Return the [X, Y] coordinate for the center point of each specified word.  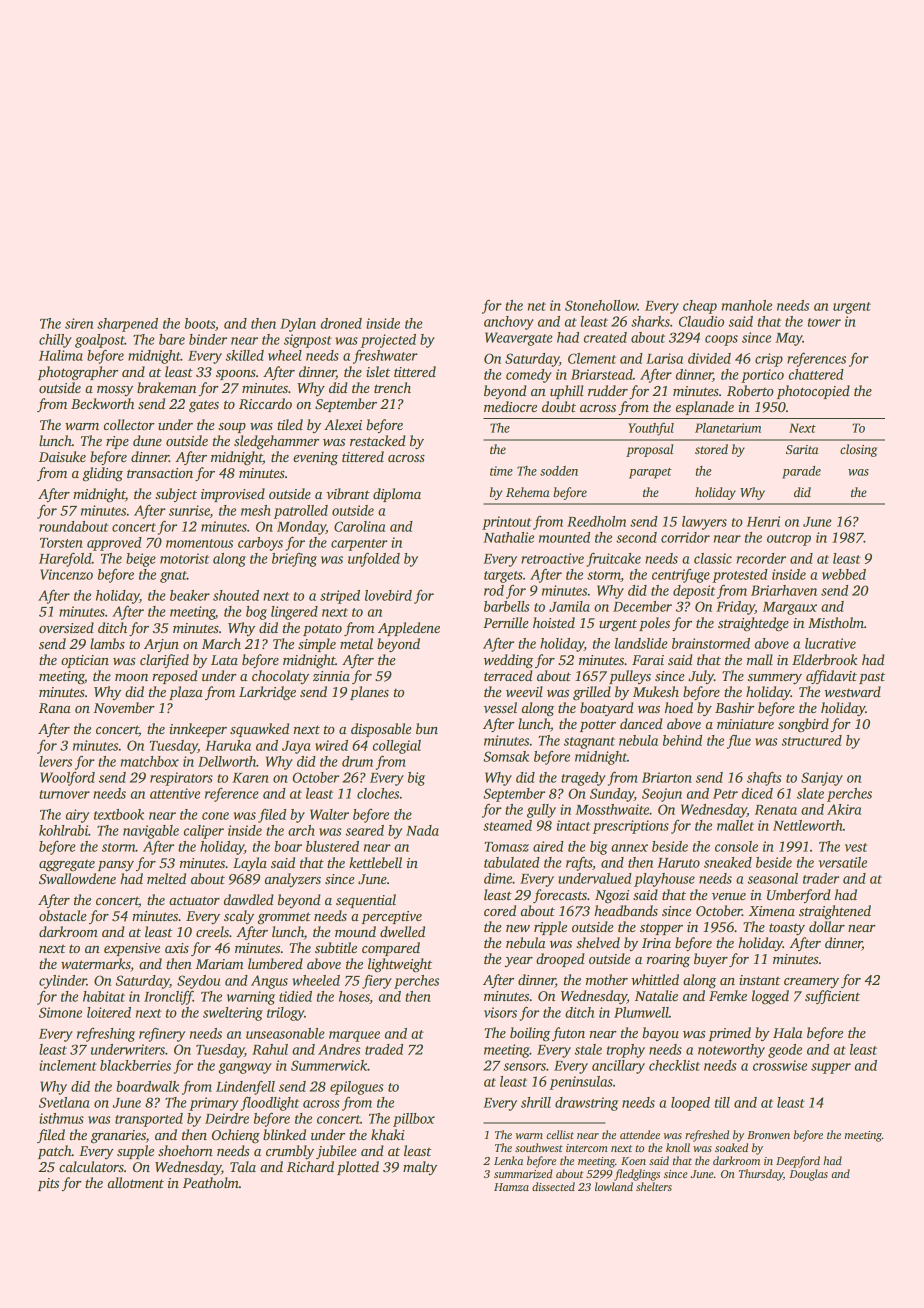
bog [256, 613]
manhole [747, 305]
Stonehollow [601, 305]
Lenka [508, 1160]
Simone [60, 1012]
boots [200, 323]
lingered [294, 613]
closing [858, 450]
